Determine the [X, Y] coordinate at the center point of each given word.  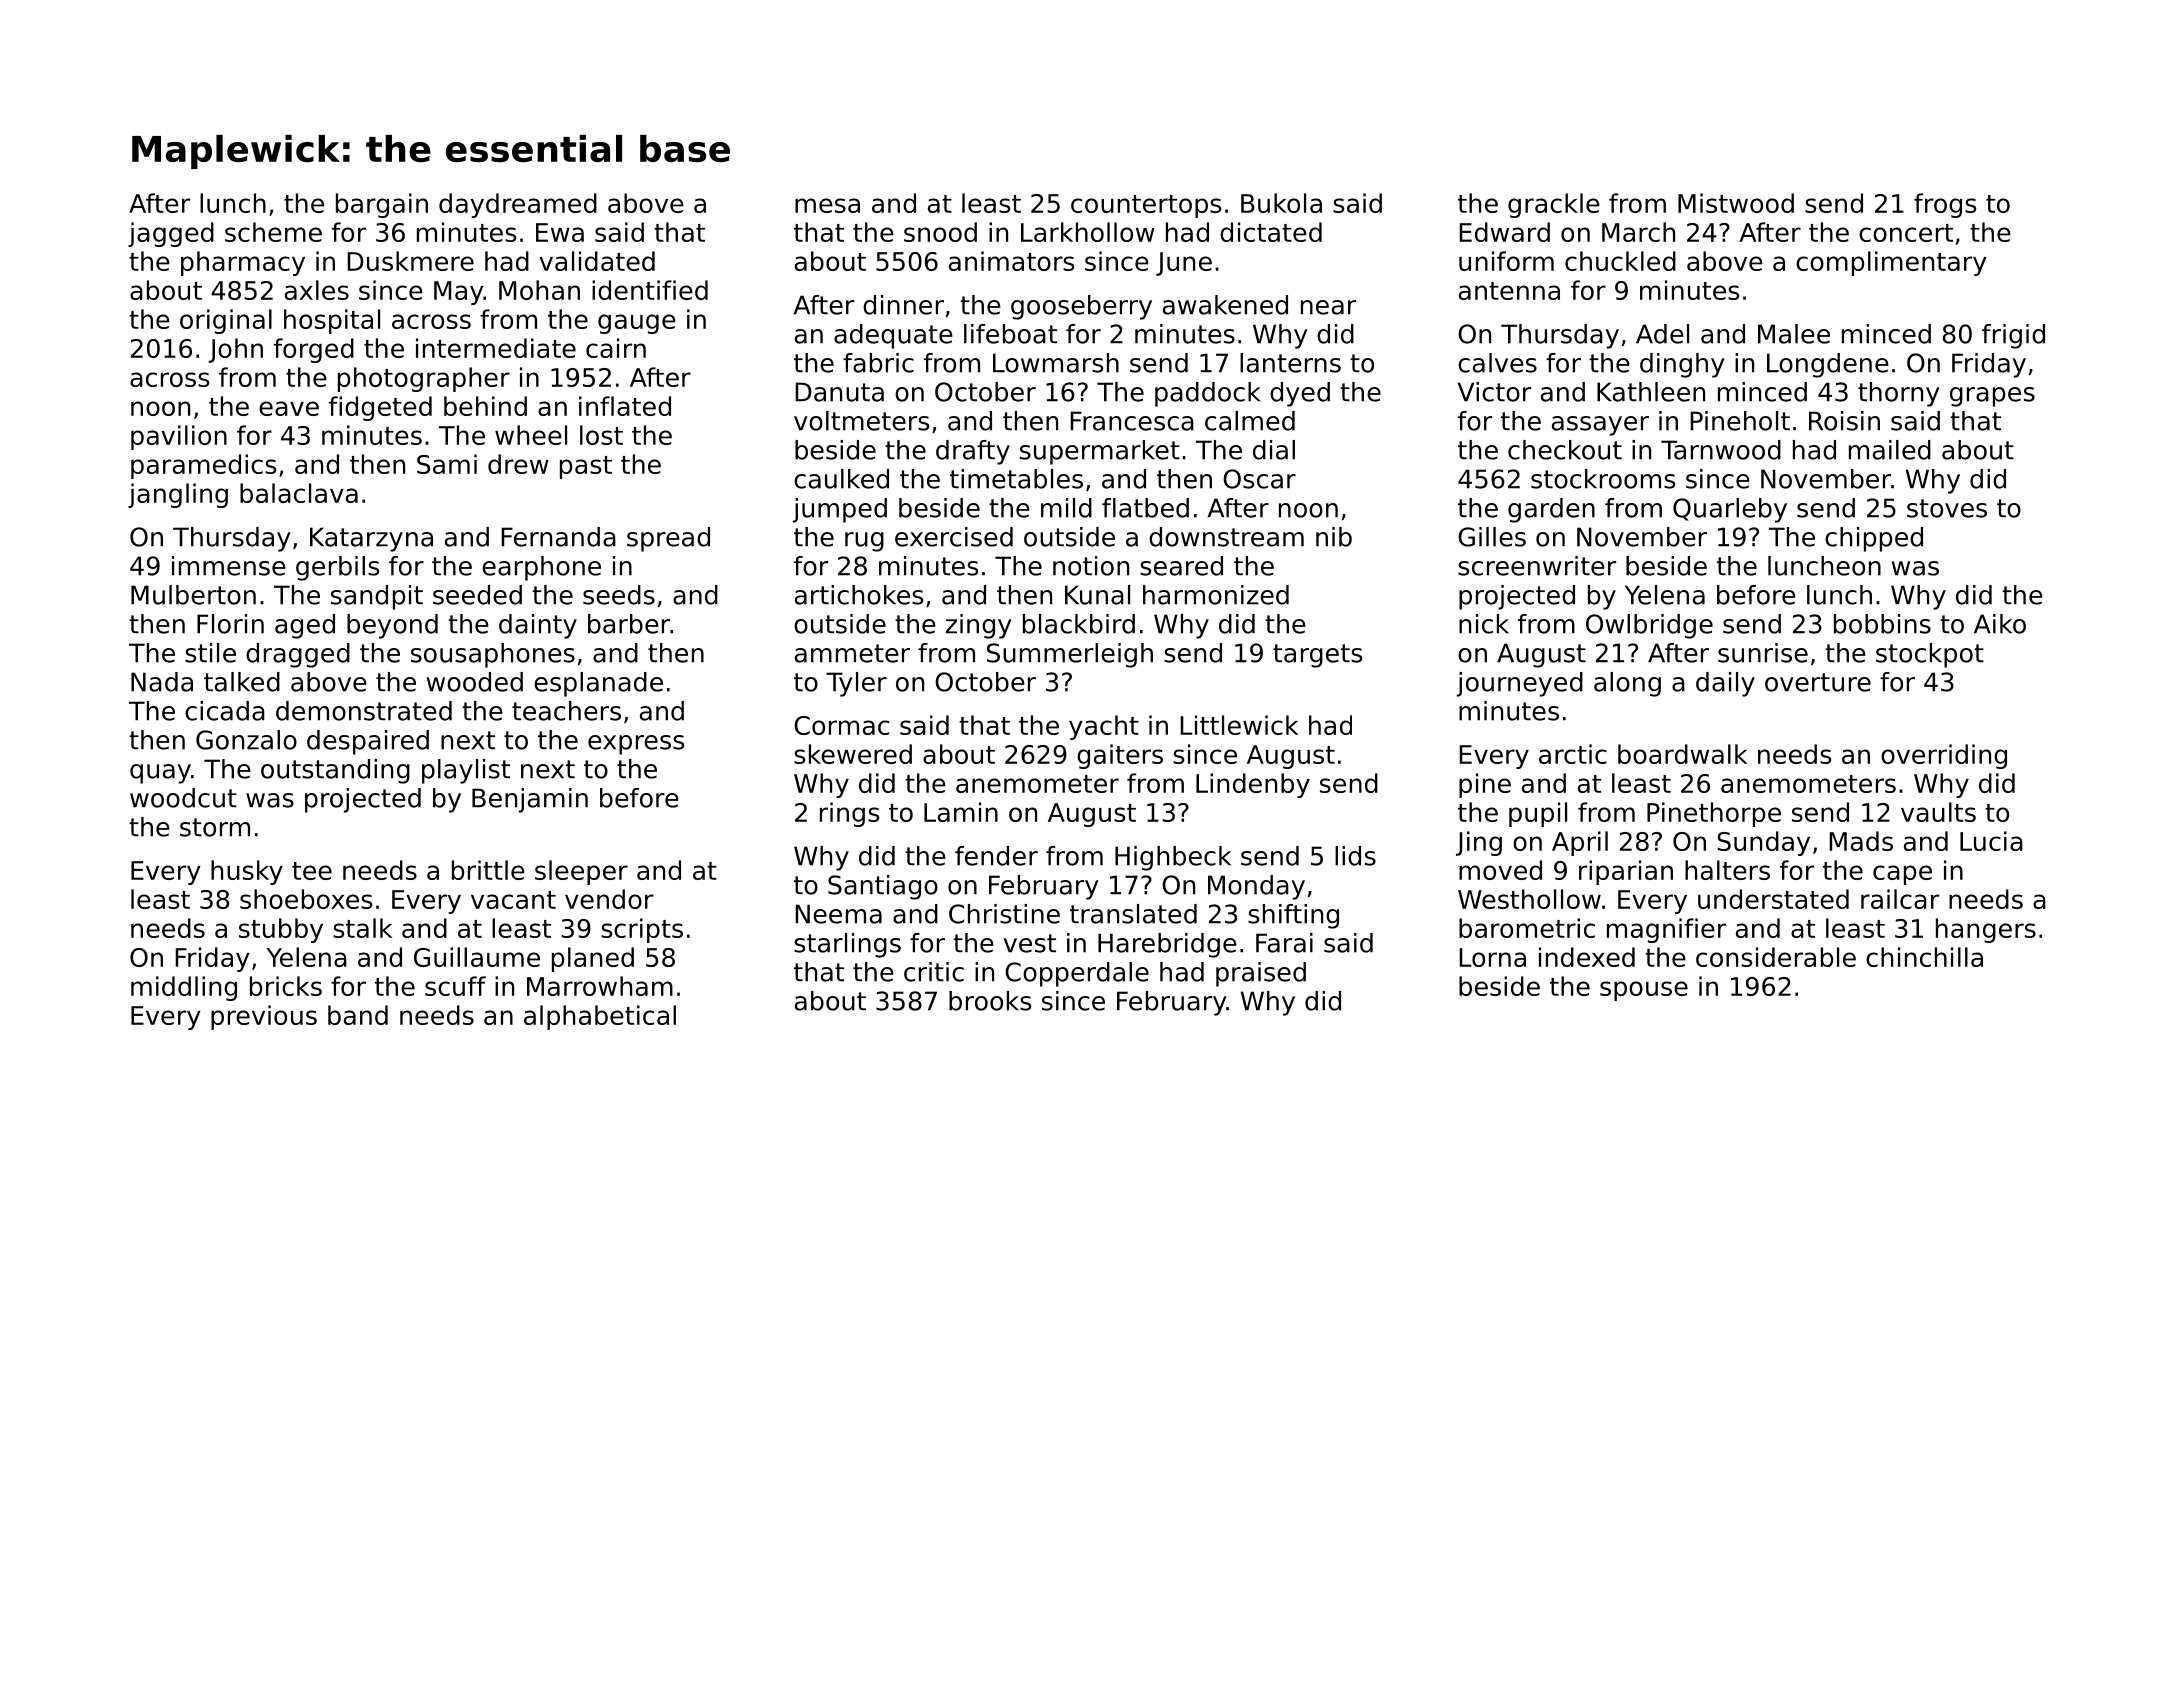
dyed [1300, 394]
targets [1317, 656]
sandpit [377, 597]
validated [597, 261]
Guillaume [477, 957]
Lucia [1991, 841]
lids [1355, 856]
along [1627, 684]
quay [160, 774]
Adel [1662, 334]
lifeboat [1010, 334]
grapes [1992, 397]
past [586, 467]
